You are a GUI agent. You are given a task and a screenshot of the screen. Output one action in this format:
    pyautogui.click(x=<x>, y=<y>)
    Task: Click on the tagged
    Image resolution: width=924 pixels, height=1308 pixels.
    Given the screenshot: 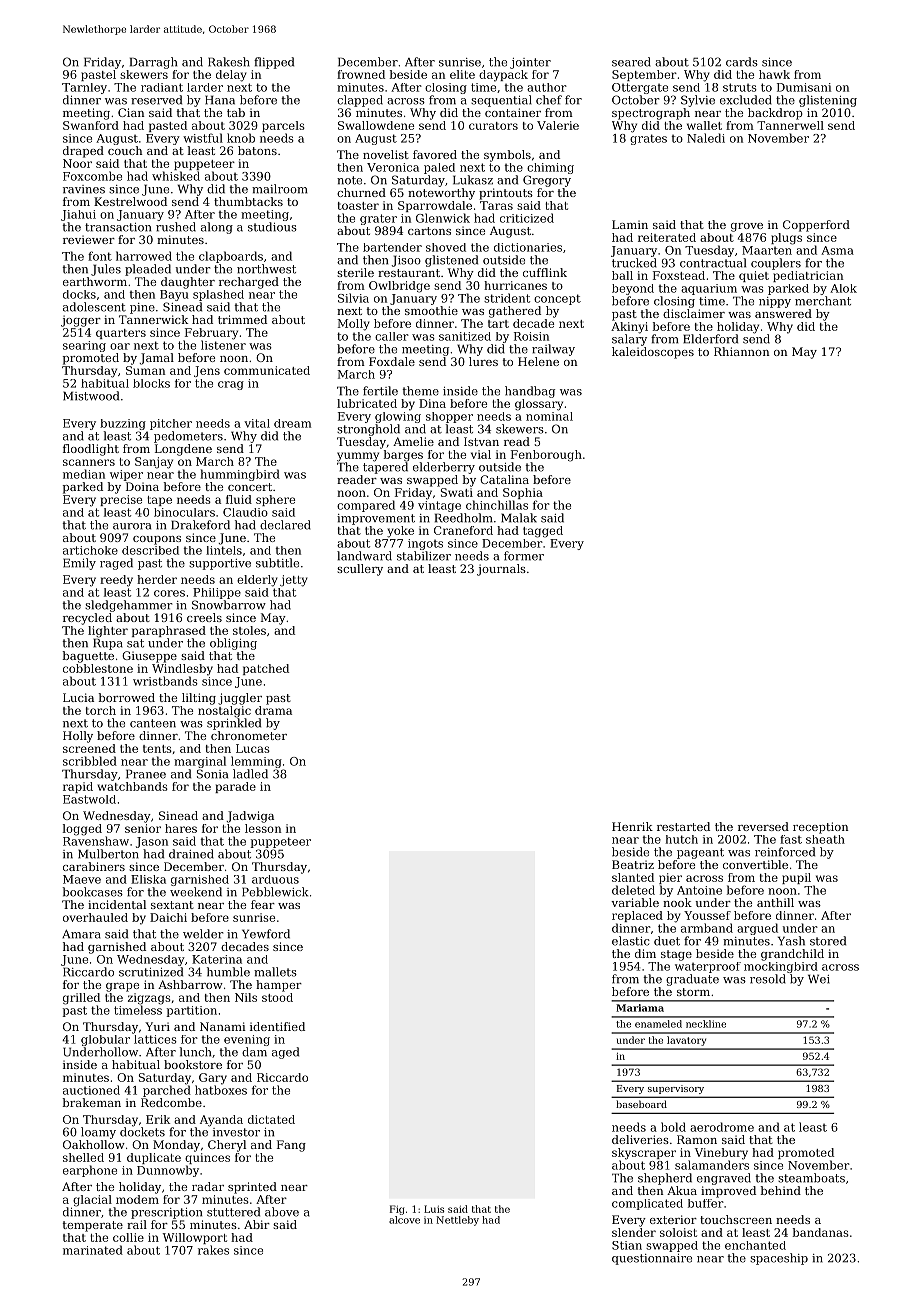 What is the action you would take?
    pyautogui.click(x=543, y=532)
